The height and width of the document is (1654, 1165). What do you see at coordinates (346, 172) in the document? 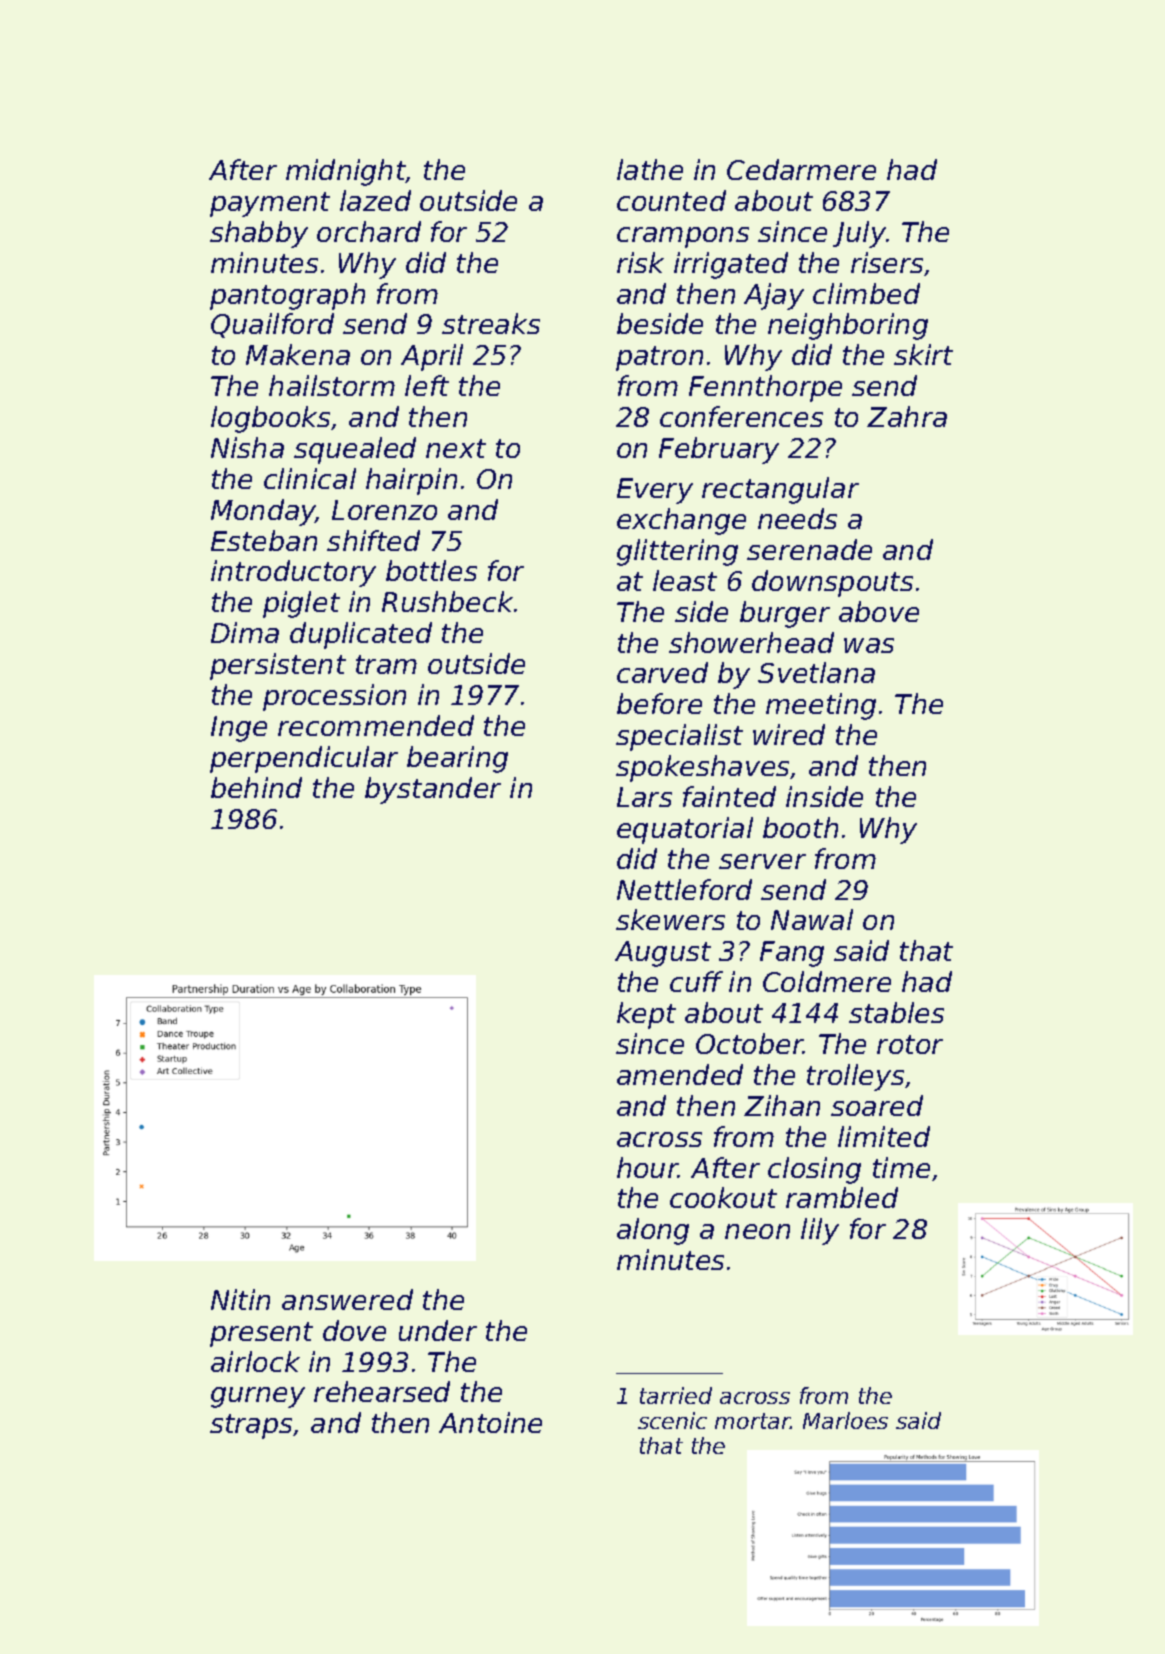
I see `midnight` at bounding box center [346, 172].
